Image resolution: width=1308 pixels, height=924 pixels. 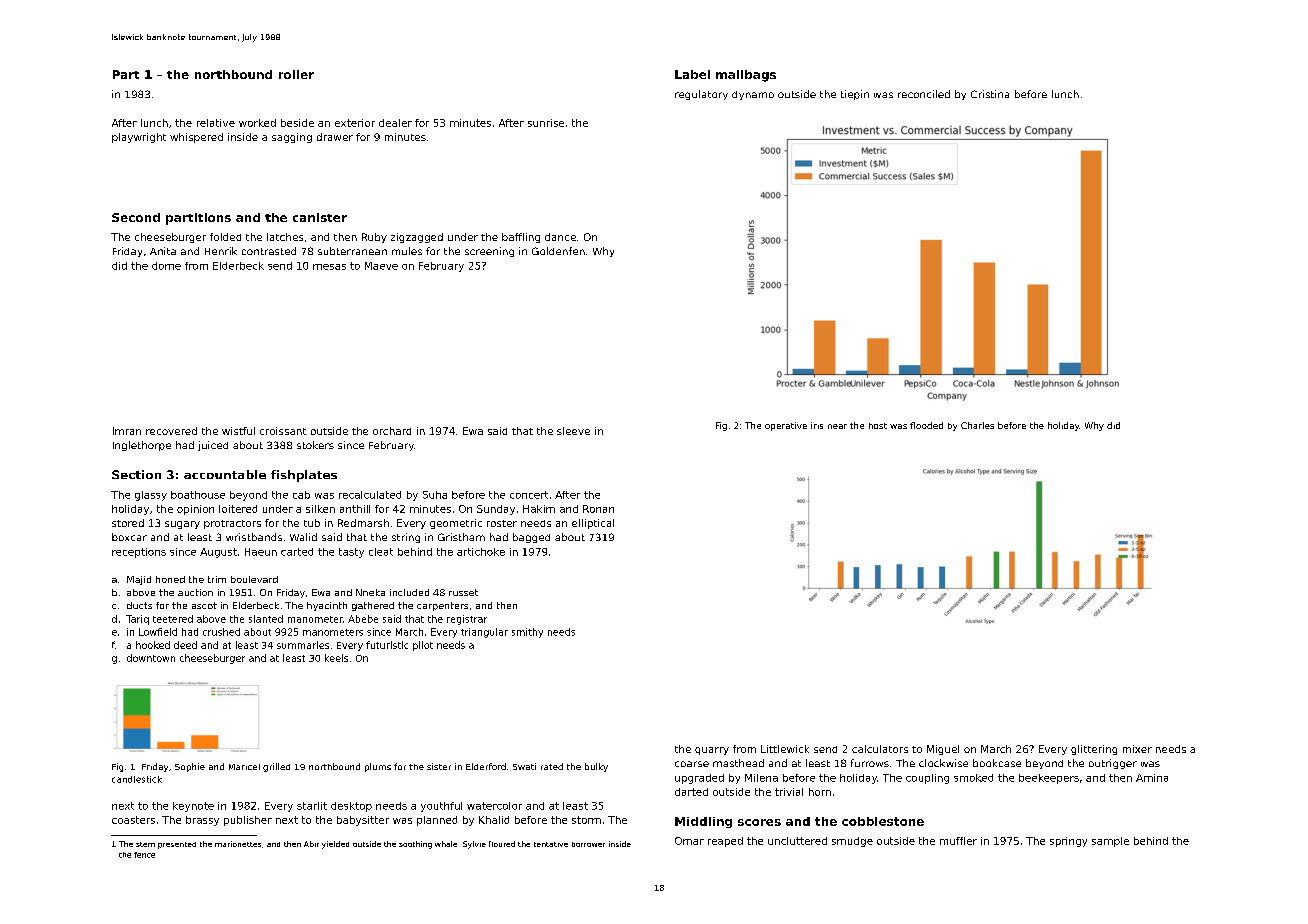 What do you see at coordinates (296, 74) in the screenshot?
I see `roller` at bounding box center [296, 74].
